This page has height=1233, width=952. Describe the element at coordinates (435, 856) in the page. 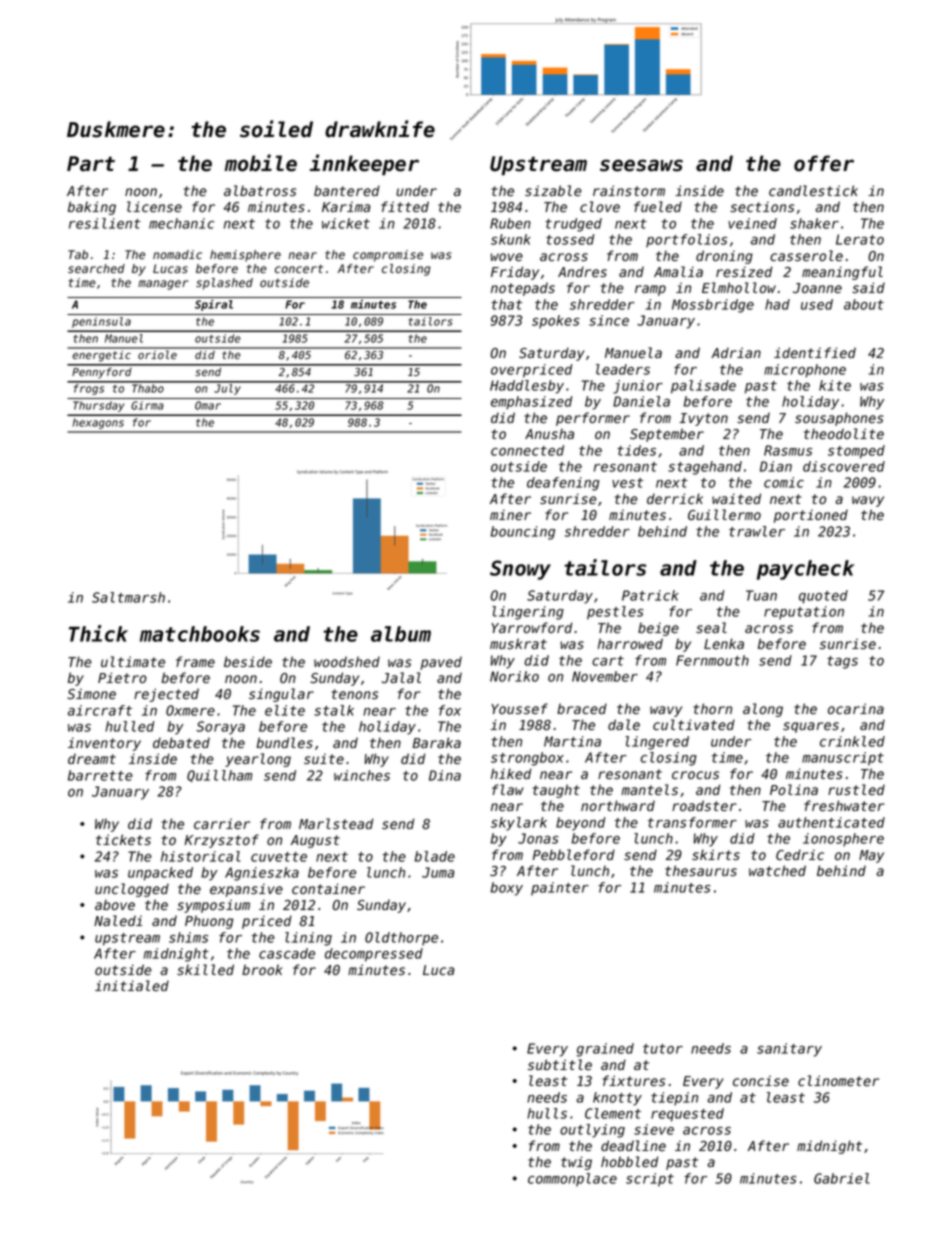

I see `blade` at that location.
